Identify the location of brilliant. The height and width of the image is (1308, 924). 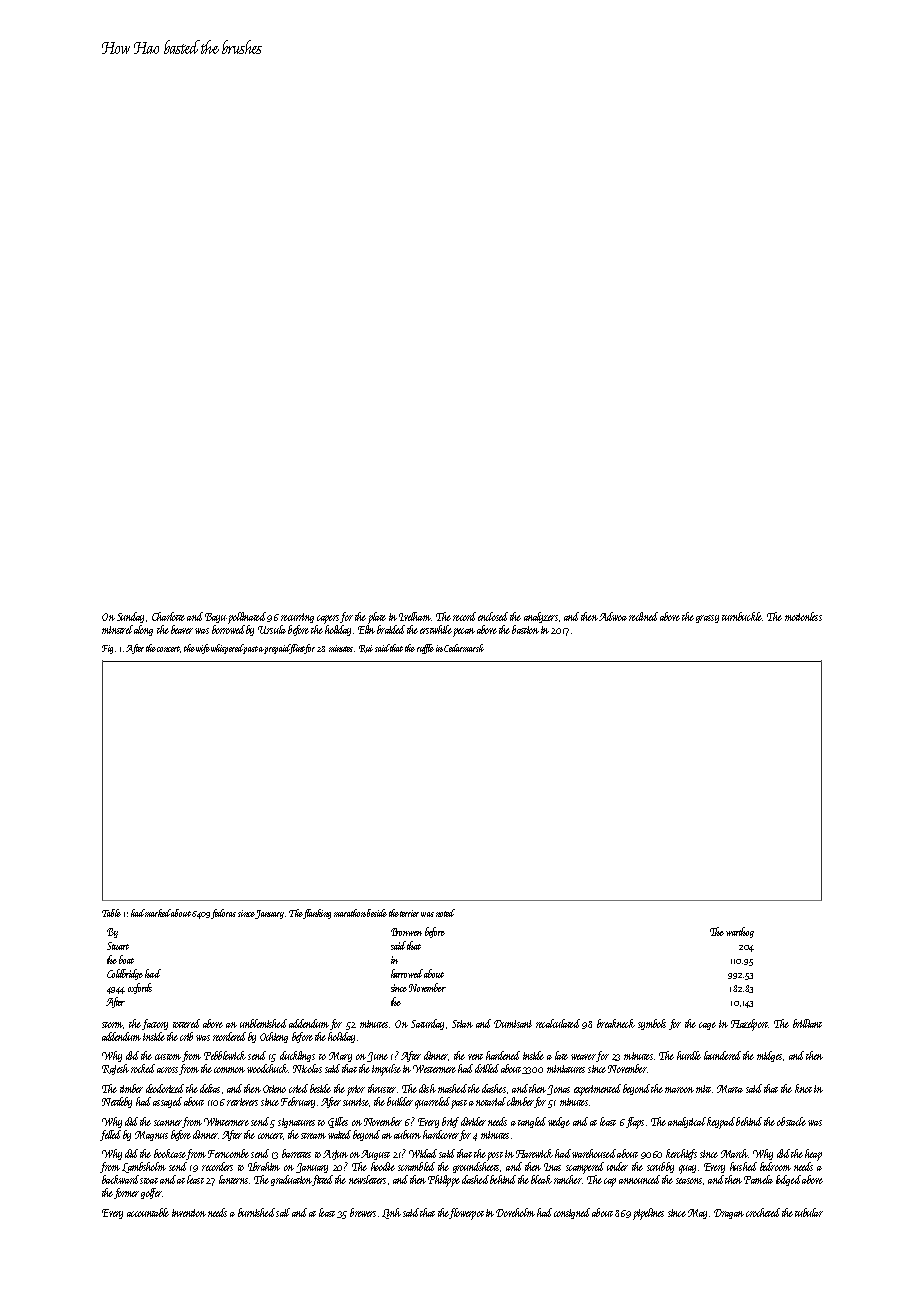
(807, 1023).
